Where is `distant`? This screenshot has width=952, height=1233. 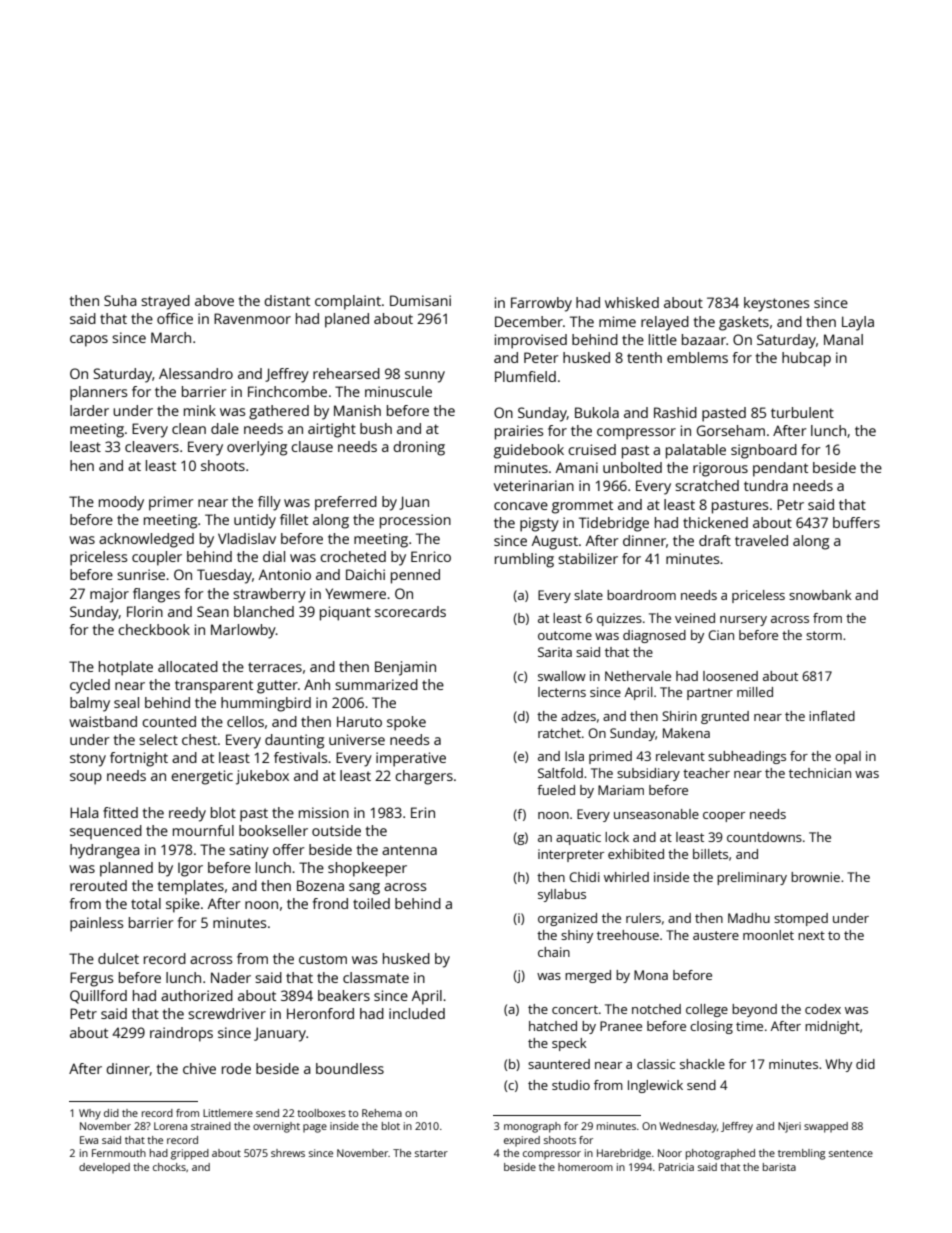
distant is located at coordinates (287, 300).
